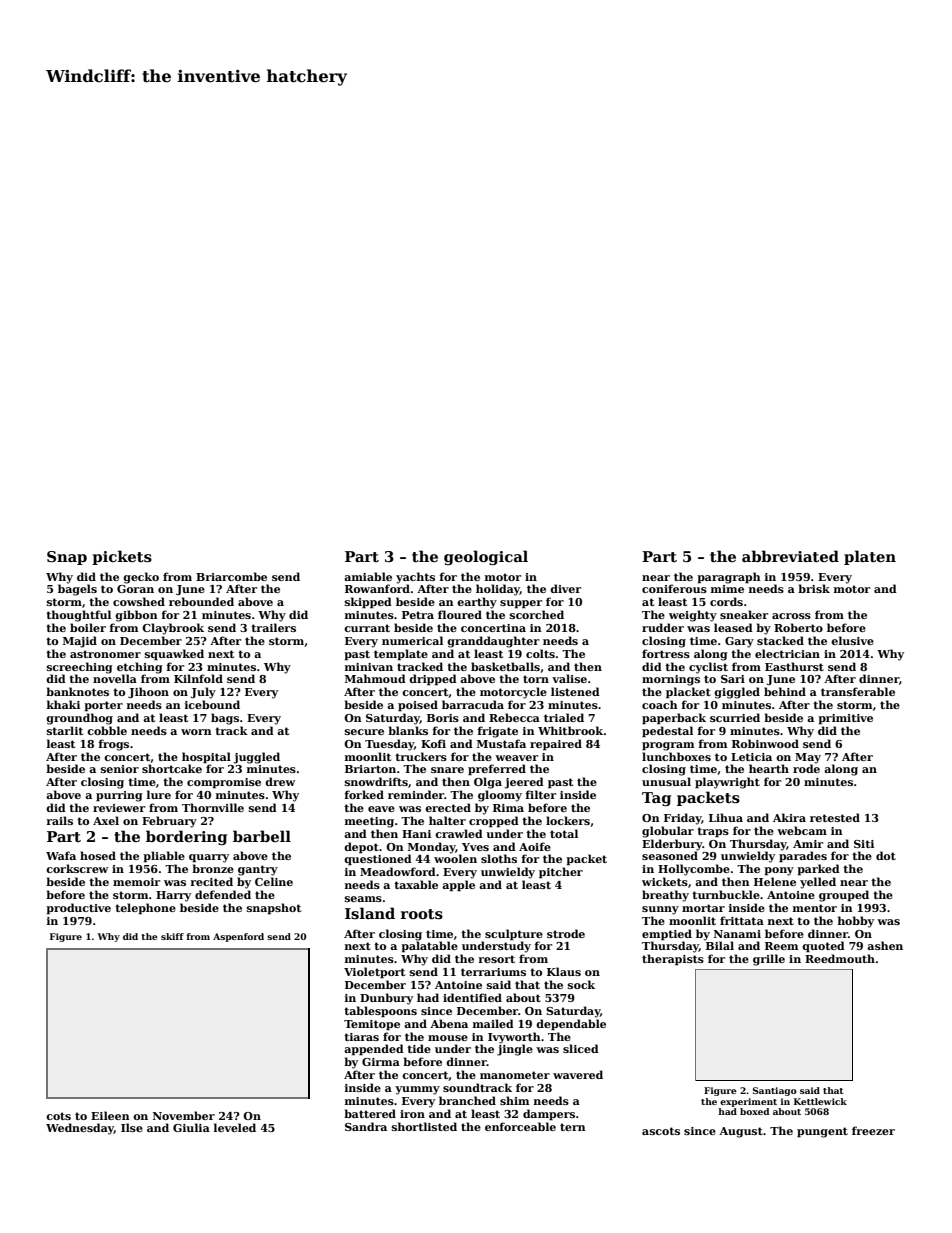  Describe the element at coordinates (573, 1127) in the document. I see `tern` at that location.
